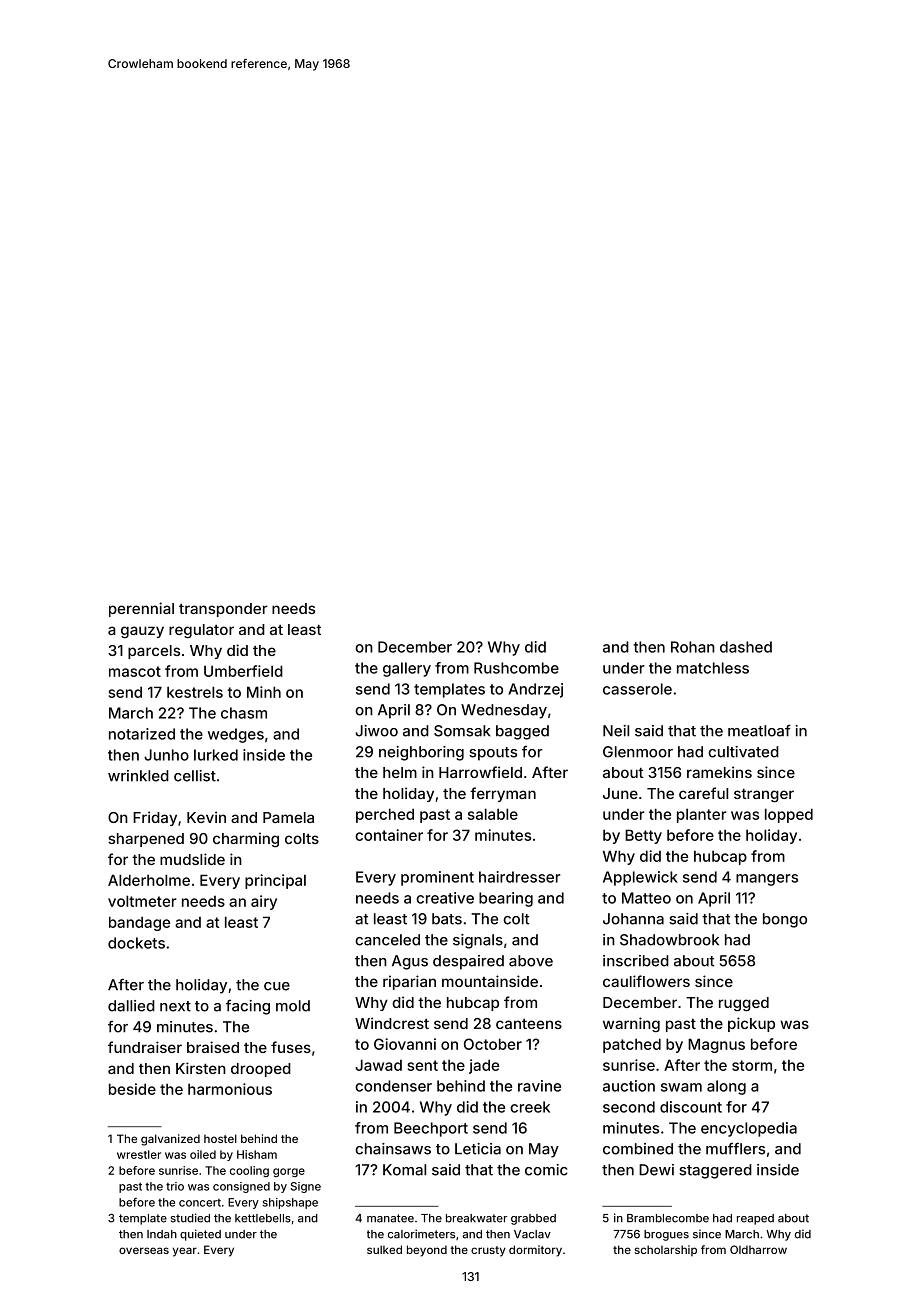 The height and width of the screenshot is (1308, 924). I want to click on gallery, so click(407, 669).
